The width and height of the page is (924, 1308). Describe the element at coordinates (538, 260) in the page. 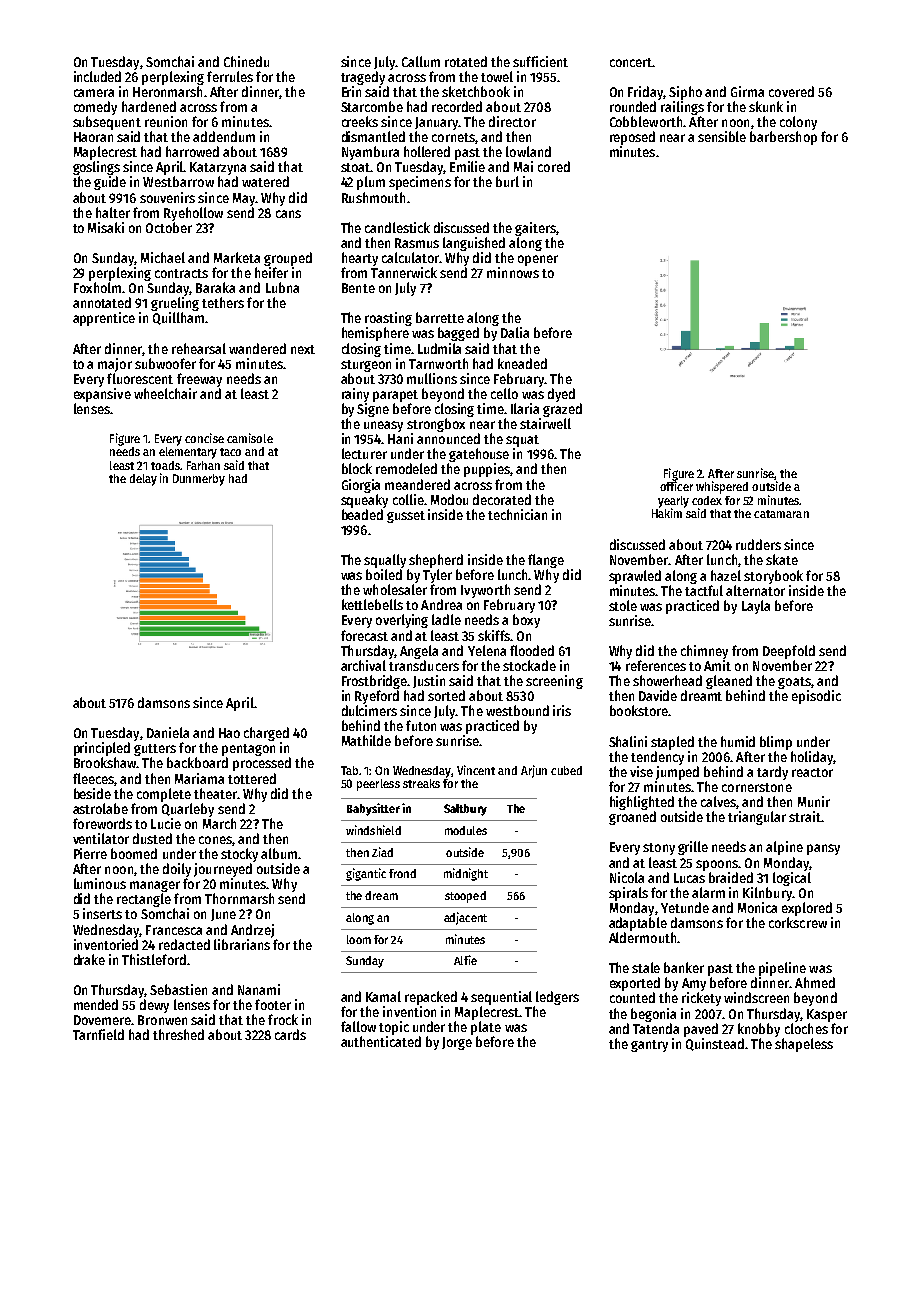

I see `opener` at that location.
